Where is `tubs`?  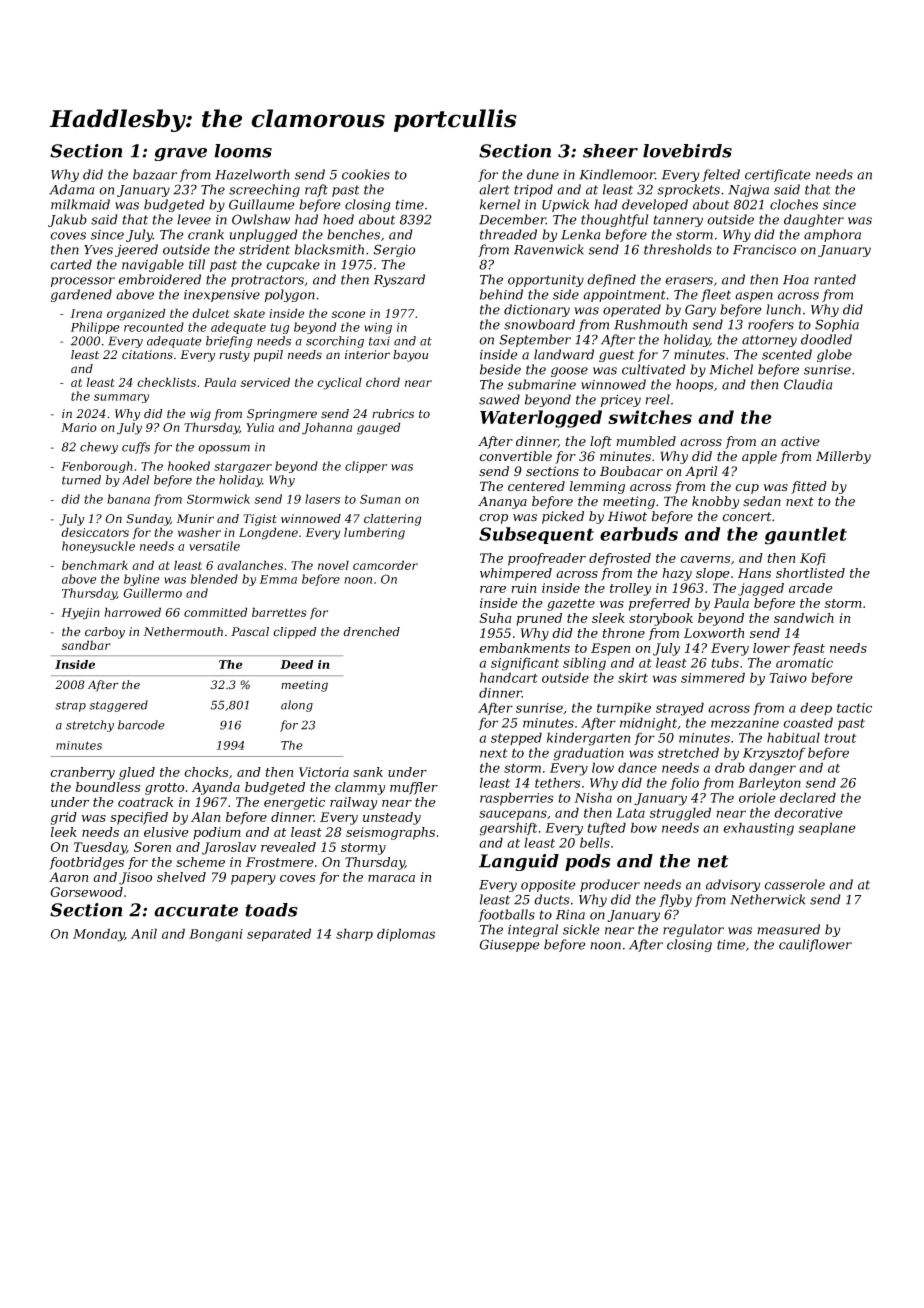
tubs is located at coordinates (725, 662).
